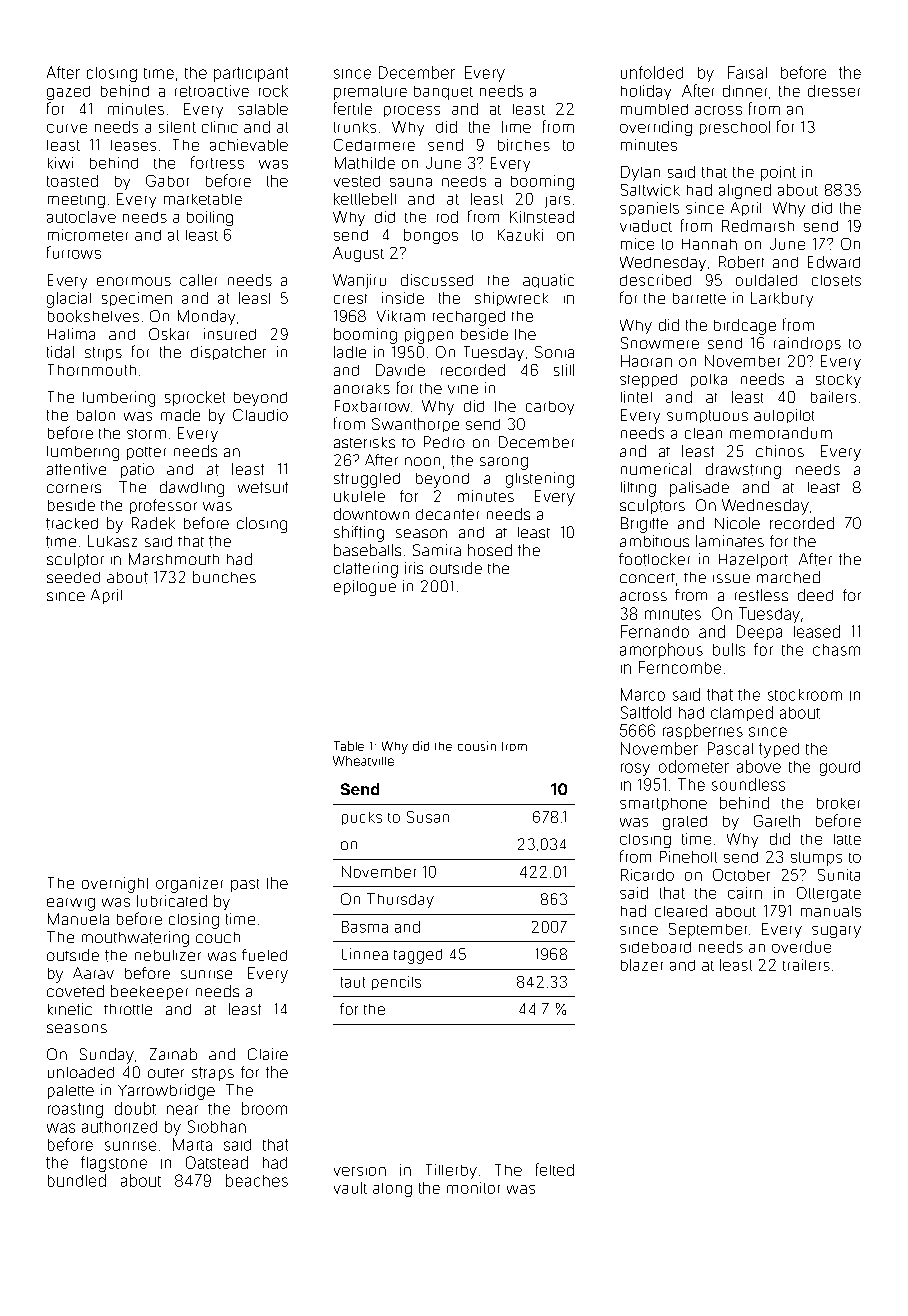 The image size is (908, 1316). I want to click on seeded, so click(73, 577).
